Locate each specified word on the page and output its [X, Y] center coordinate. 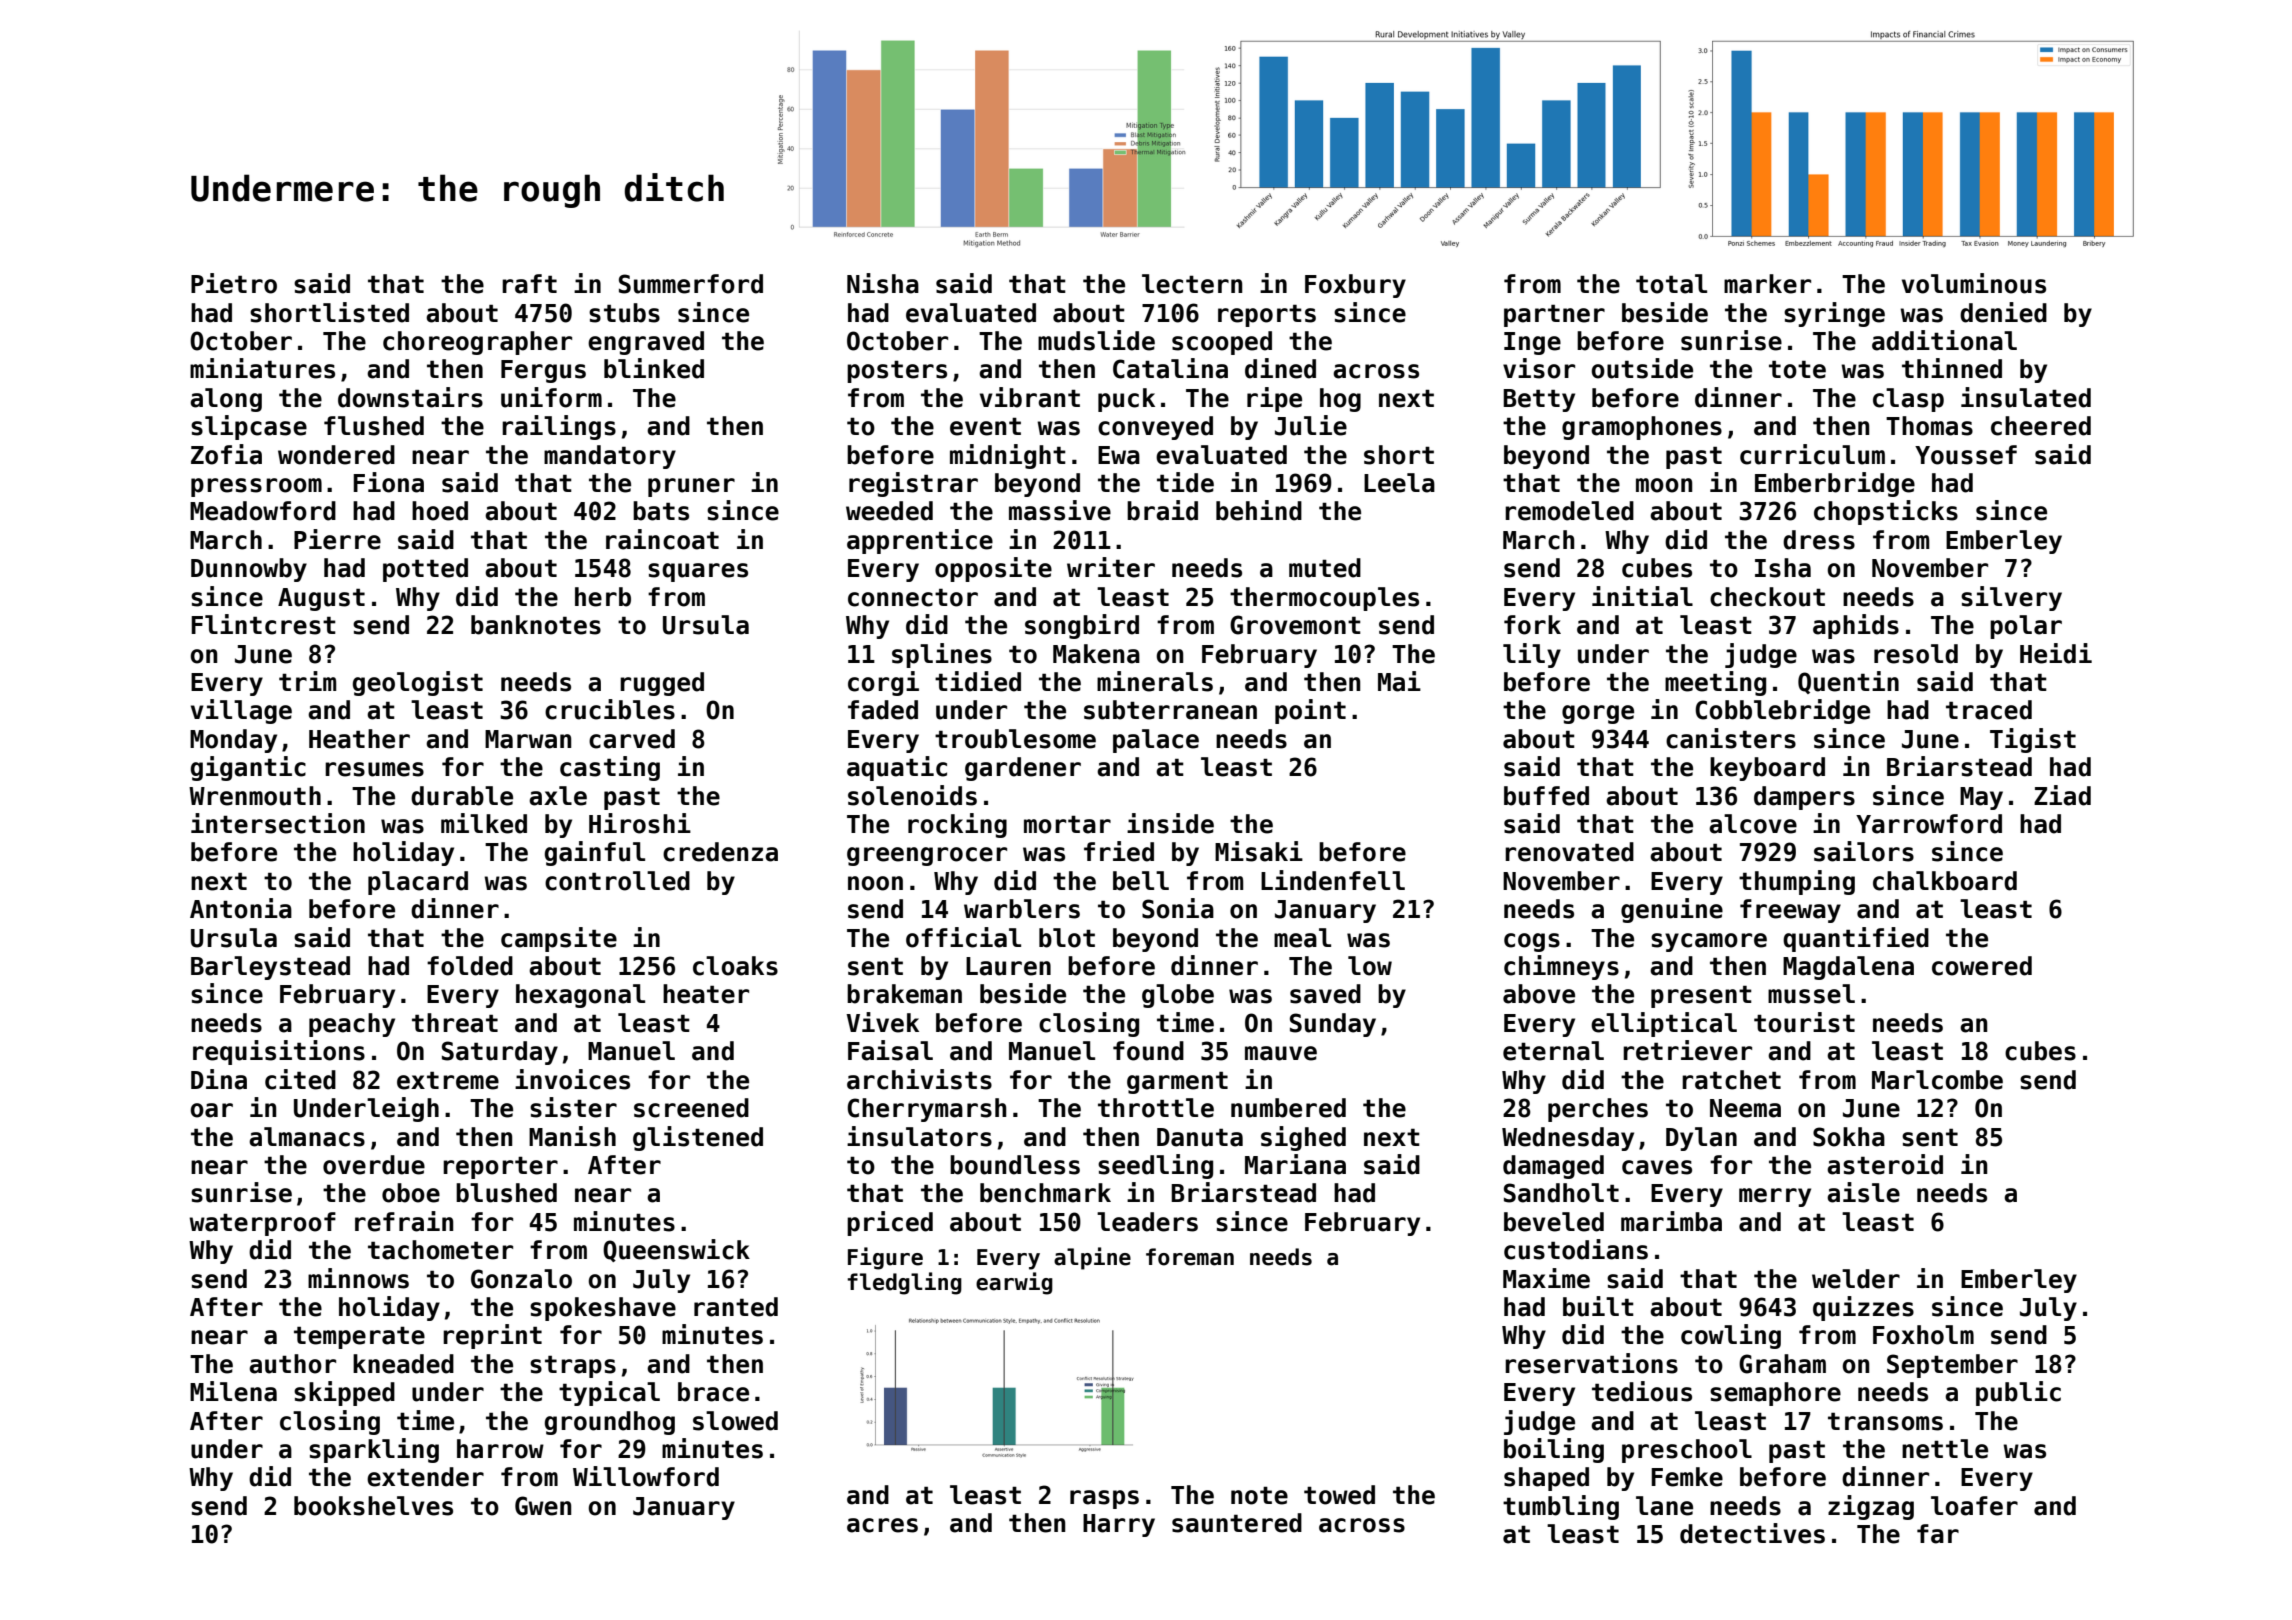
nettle [1945, 1449]
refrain [404, 1221]
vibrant [1030, 397]
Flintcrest [263, 624]
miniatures [262, 368]
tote [1797, 369]
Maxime [1546, 1278]
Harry [1119, 1525]
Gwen [543, 1506]
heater [706, 994]
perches [1598, 1110]
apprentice [920, 541]
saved [1325, 994]
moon [1664, 485]
